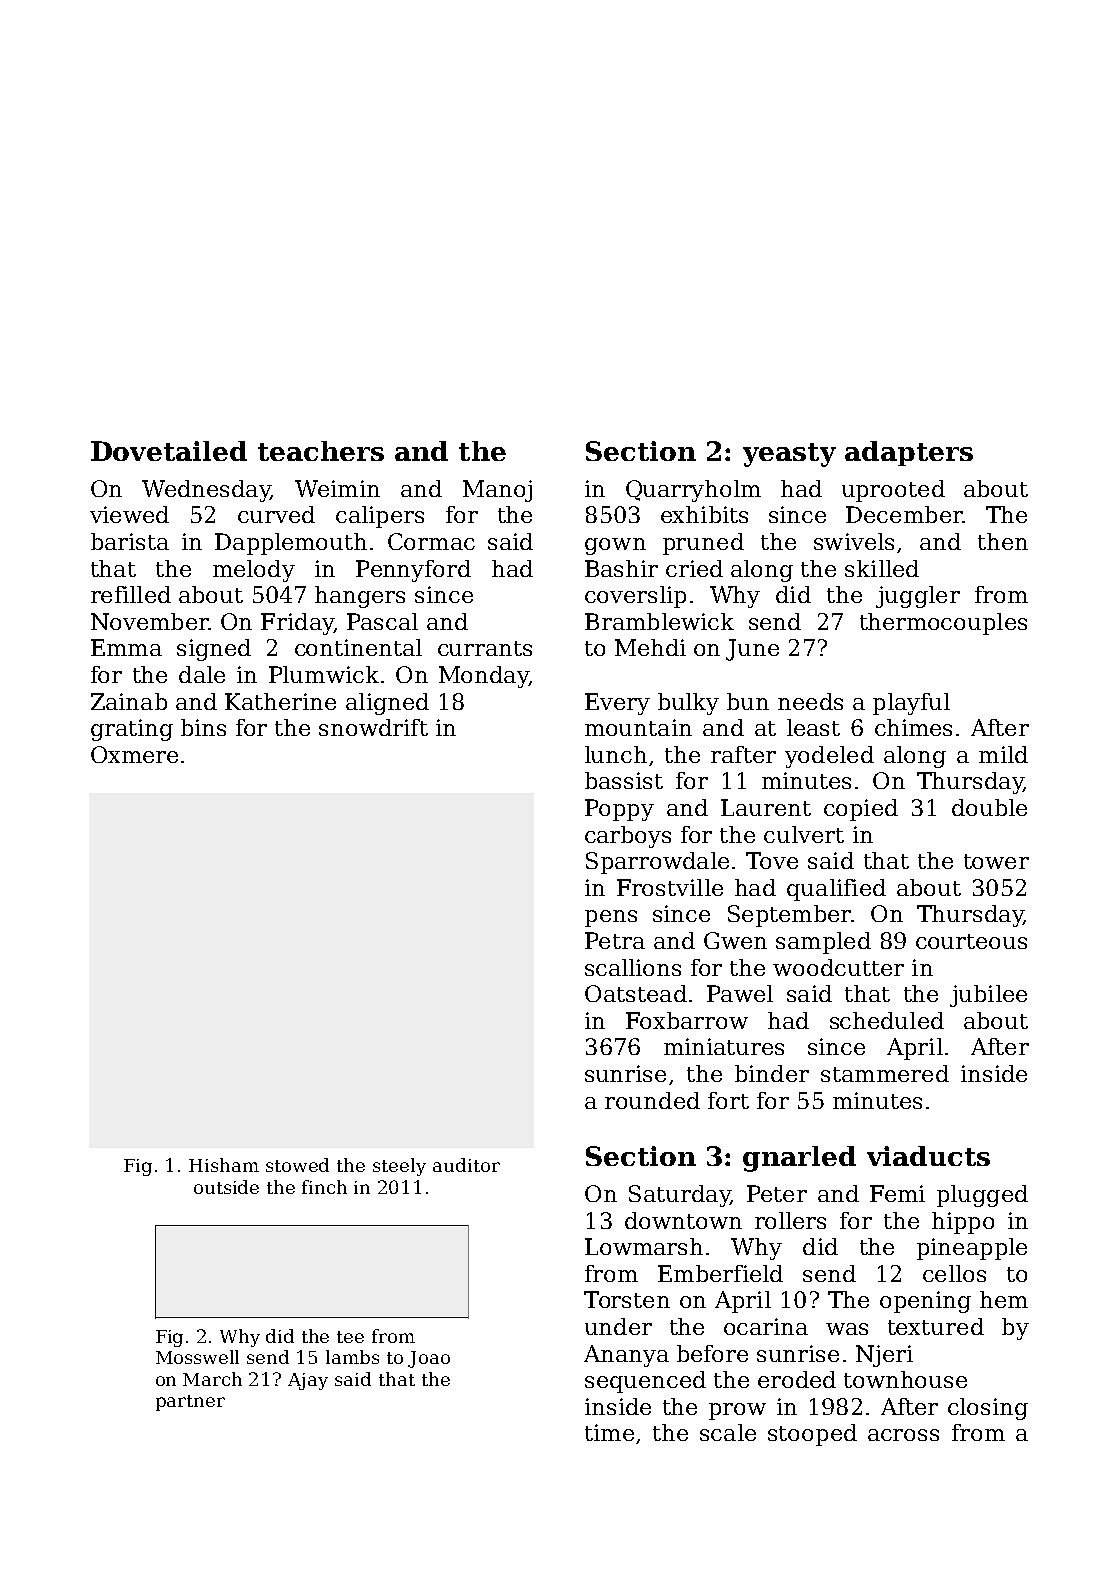  I want to click on fort, so click(728, 1100).
